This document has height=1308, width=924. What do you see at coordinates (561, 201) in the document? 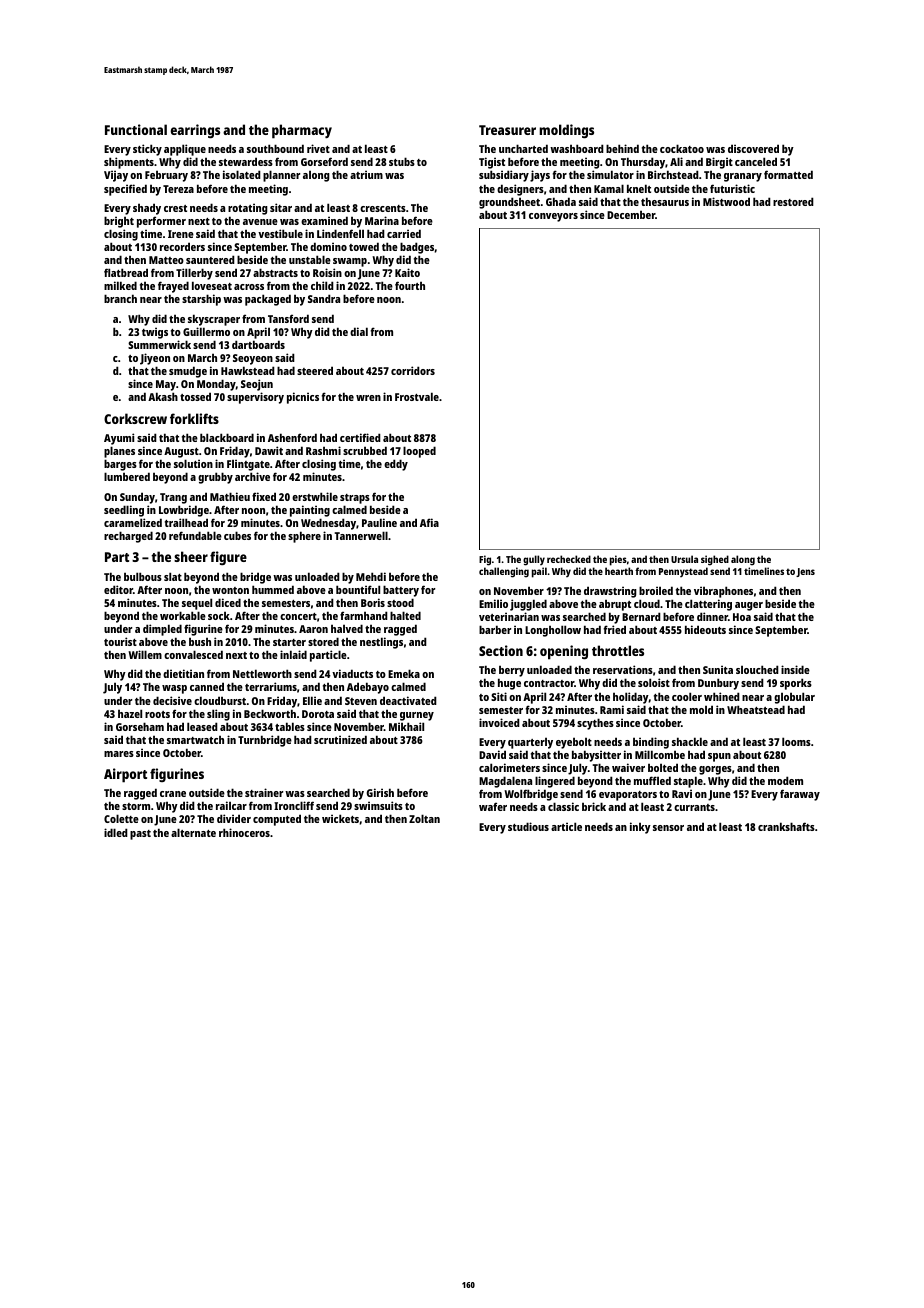
I see `Ghada` at bounding box center [561, 201].
